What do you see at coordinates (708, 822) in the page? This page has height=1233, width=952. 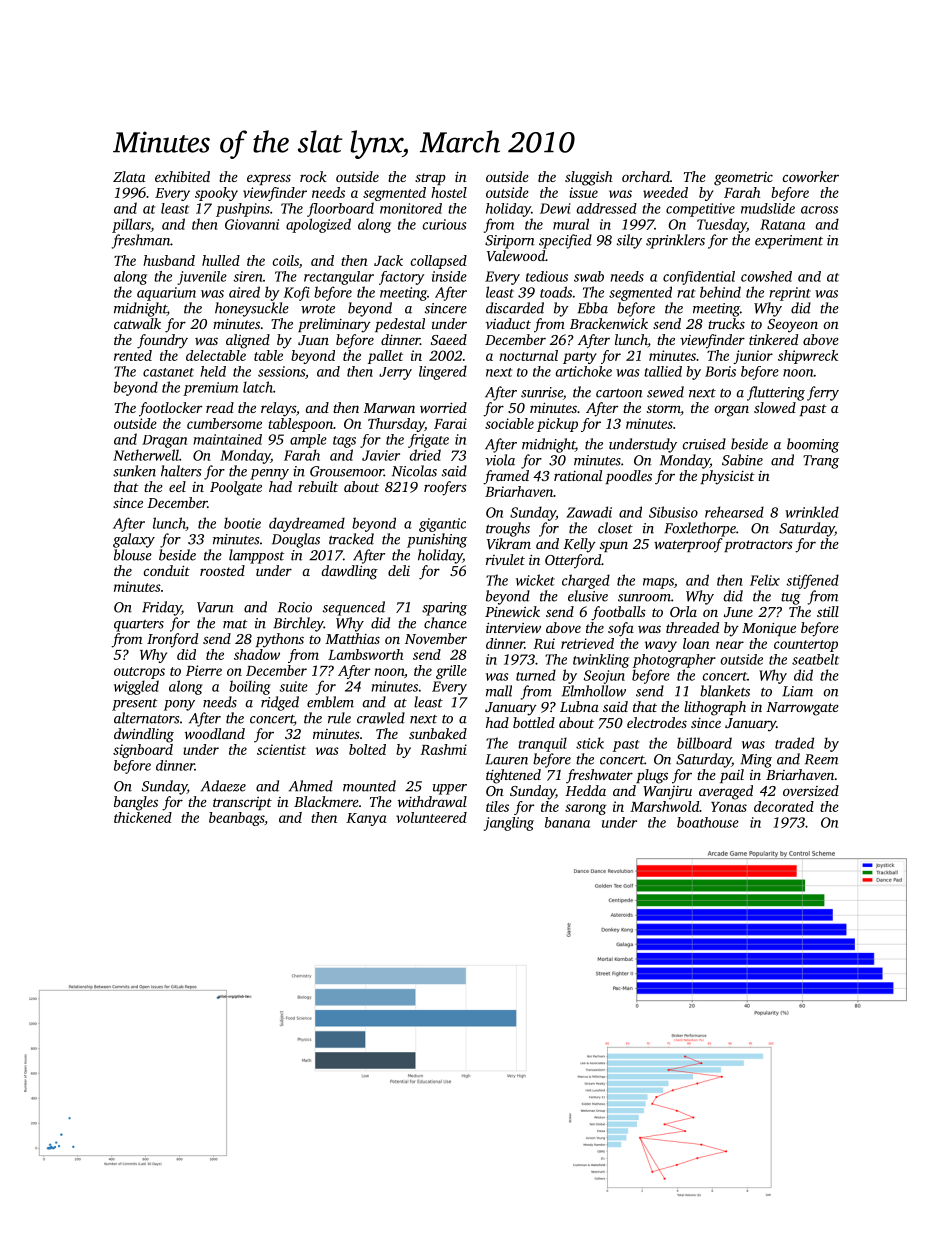 I see `boathouse` at bounding box center [708, 822].
